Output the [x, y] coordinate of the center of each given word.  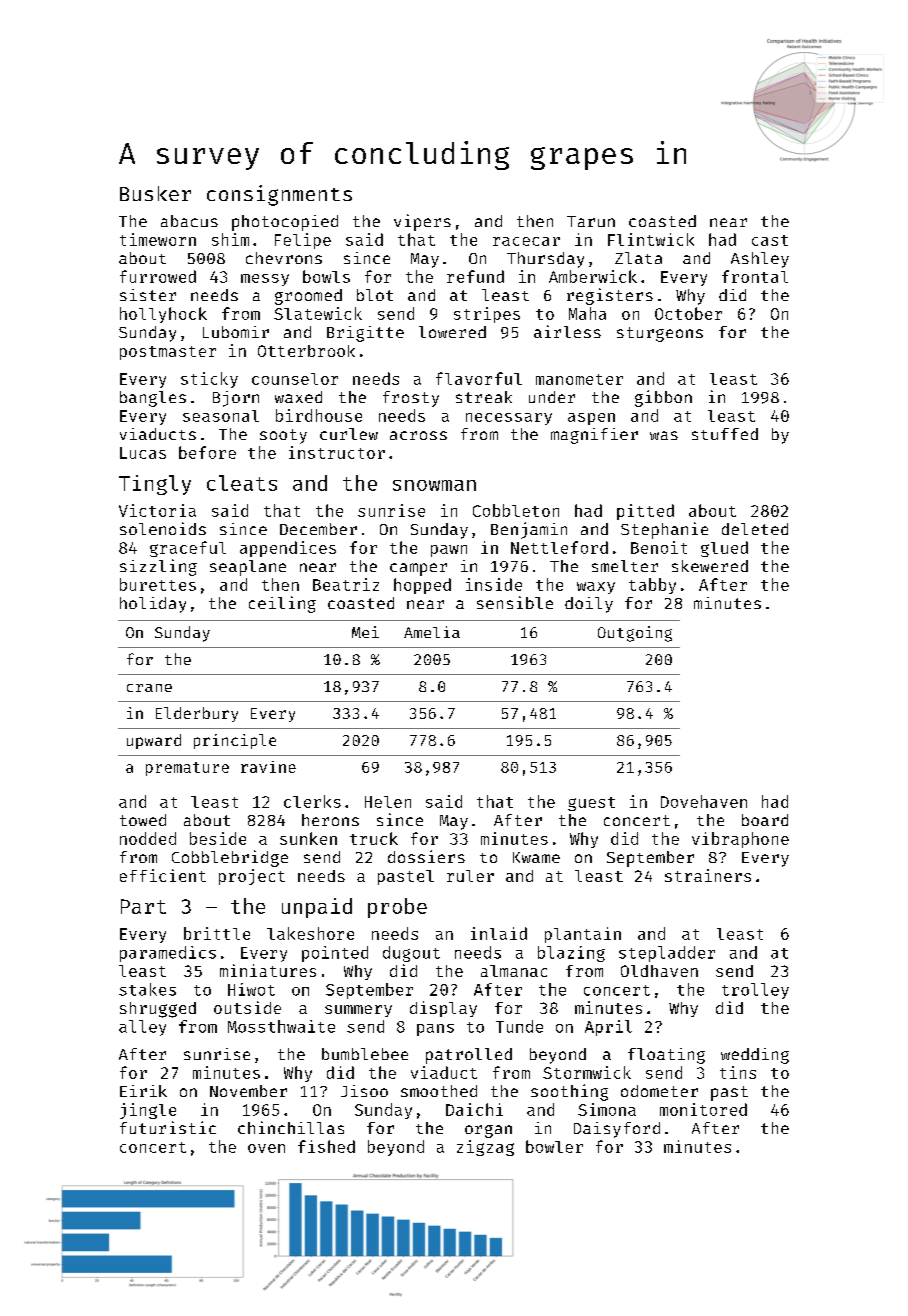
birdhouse [319, 415]
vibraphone [740, 840]
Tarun [591, 221]
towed [143, 820]
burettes [158, 584]
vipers [422, 222]
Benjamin [529, 530]
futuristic [168, 1127]
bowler [554, 1146]
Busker [155, 193]
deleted [755, 529]
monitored [703, 1109]
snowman [434, 485]
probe [397, 908]
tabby [652, 586]
